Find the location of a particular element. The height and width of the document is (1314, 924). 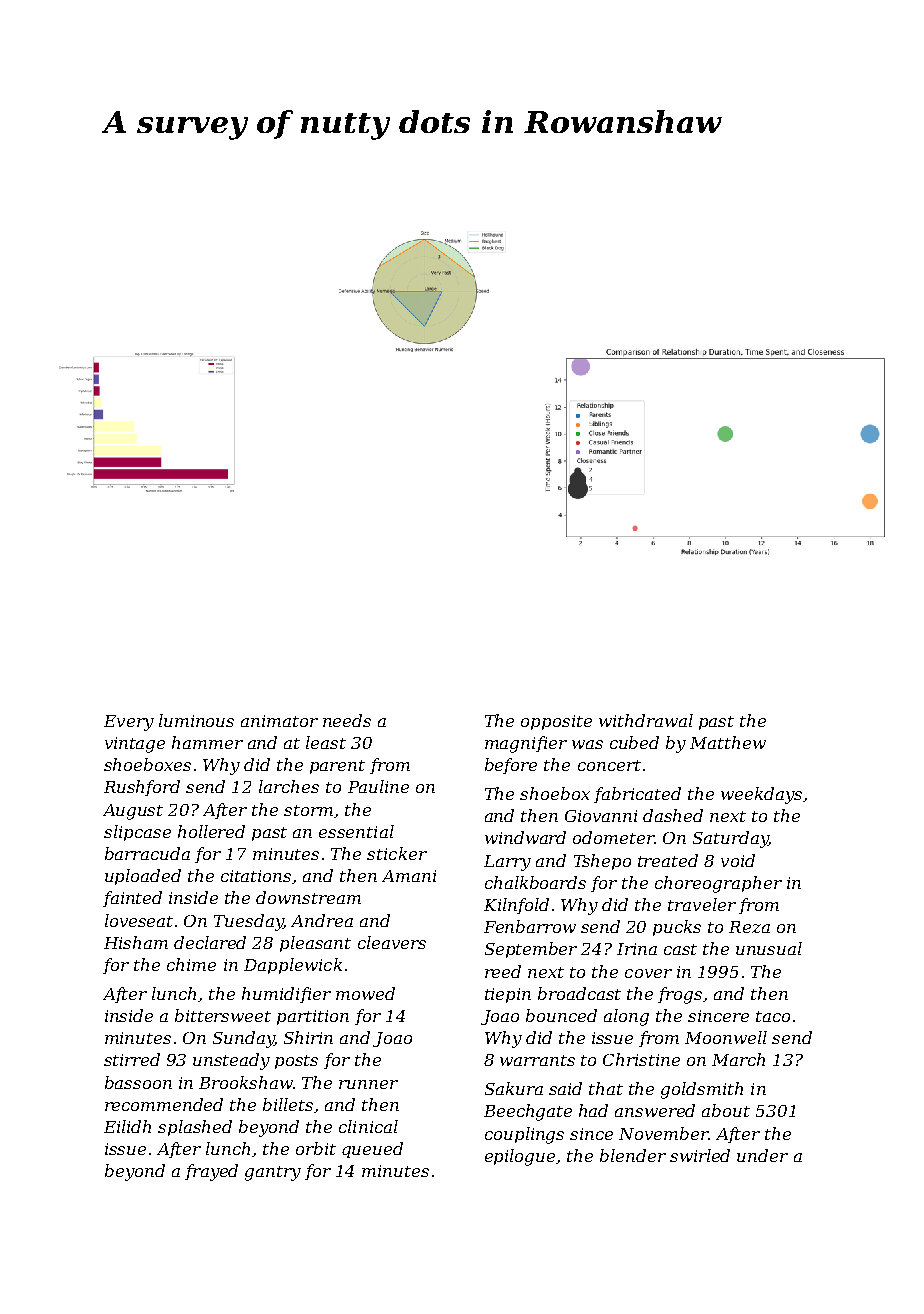

larches is located at coordinates (289, 786).
